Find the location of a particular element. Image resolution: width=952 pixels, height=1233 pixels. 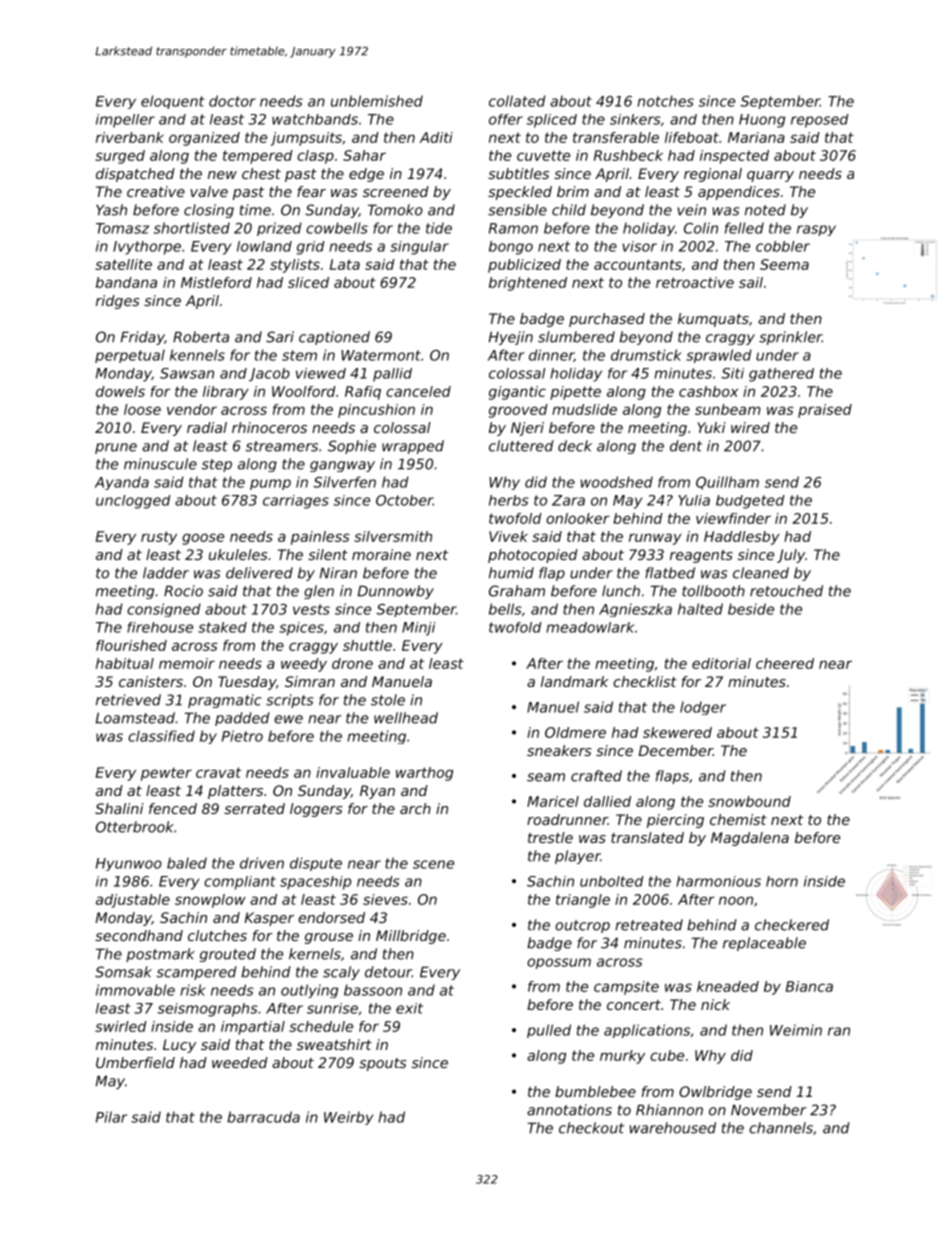

Hyunwoo is located at coordinates (129, 864).
